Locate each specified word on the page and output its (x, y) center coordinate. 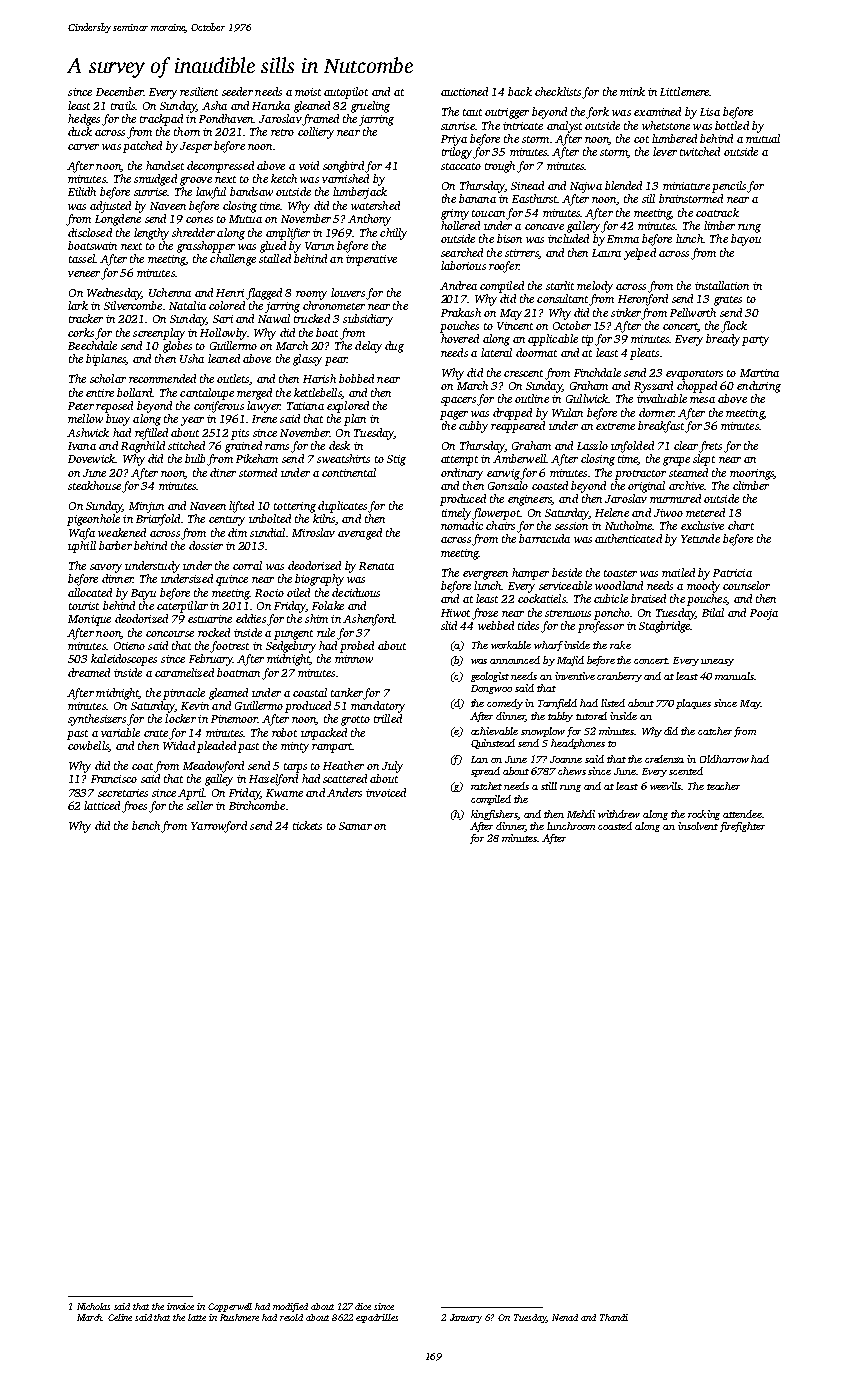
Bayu (143, 594)
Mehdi (581, 814)
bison (509, 238)
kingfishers (494, 815)
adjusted (110, 207)
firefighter (742, 827)
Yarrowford (219, 827)
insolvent (698, 826)
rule (326, 632)
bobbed (356, 378)
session (571, 526)
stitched (186, 445)
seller (200, 805)
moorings (752, 474)
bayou (746, 240)
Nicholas (93, 1306)
